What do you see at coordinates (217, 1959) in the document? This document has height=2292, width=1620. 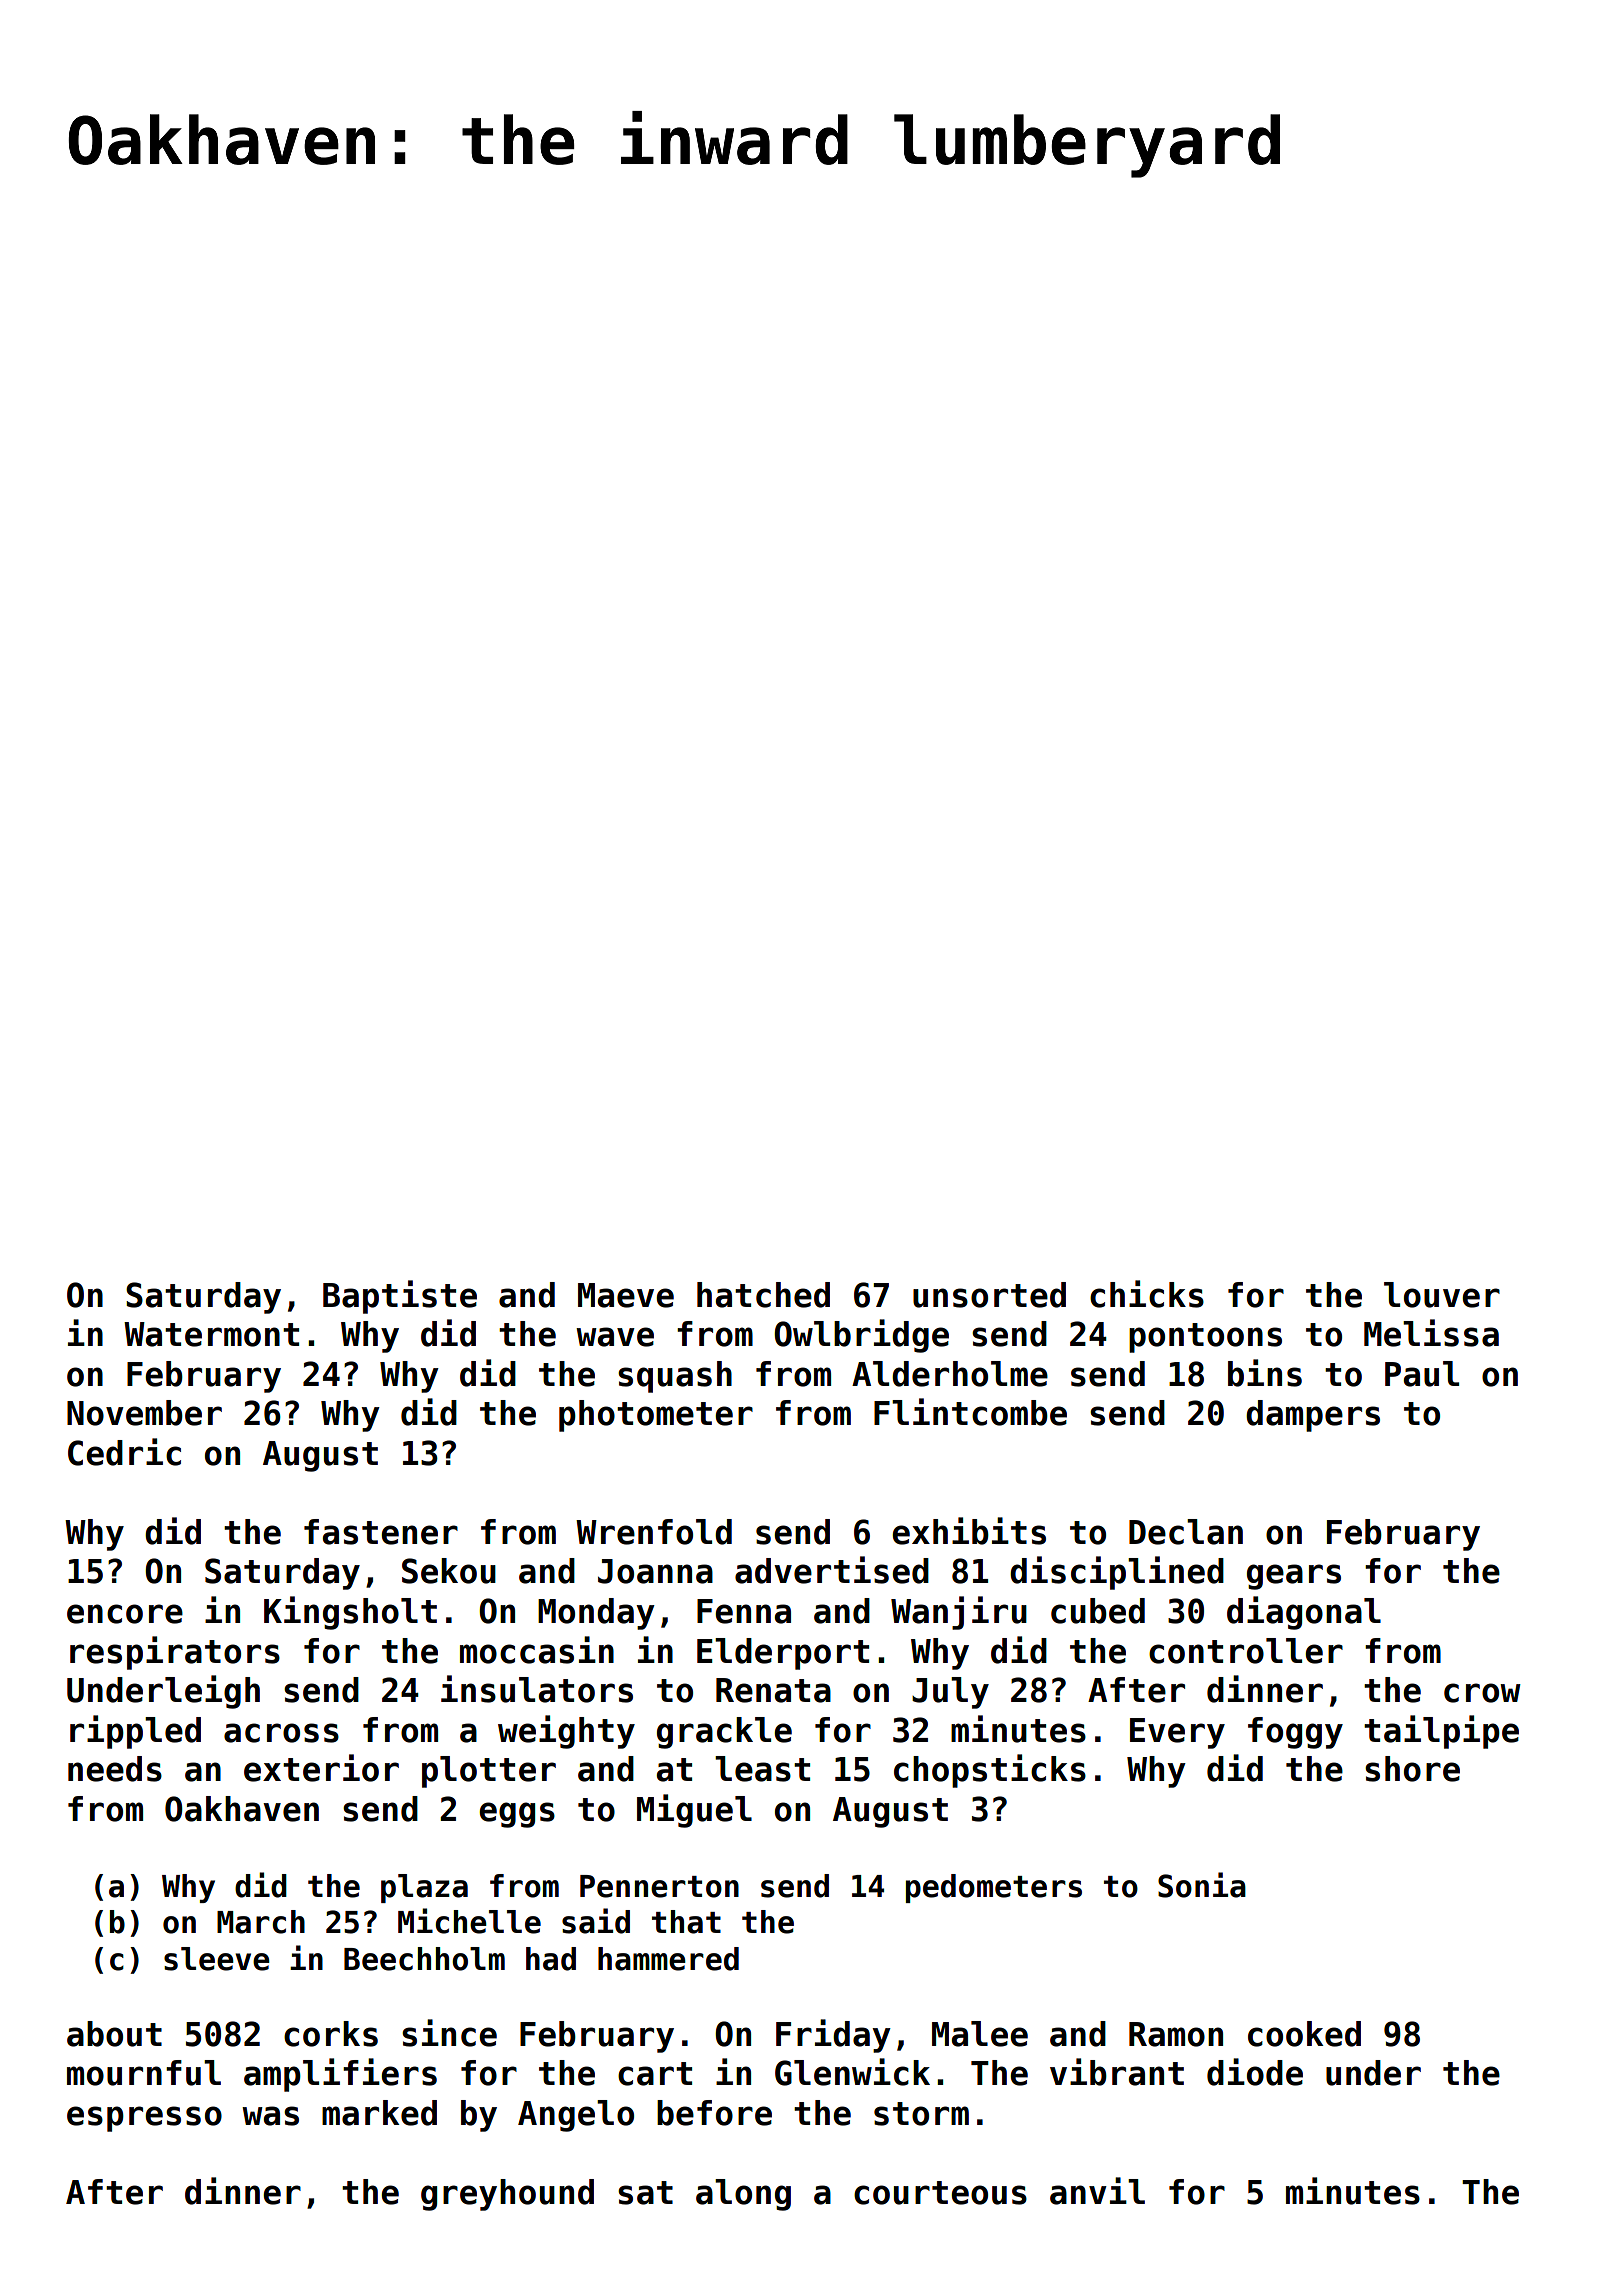 I see `sleeve` at bounding box center [217, 1959].
